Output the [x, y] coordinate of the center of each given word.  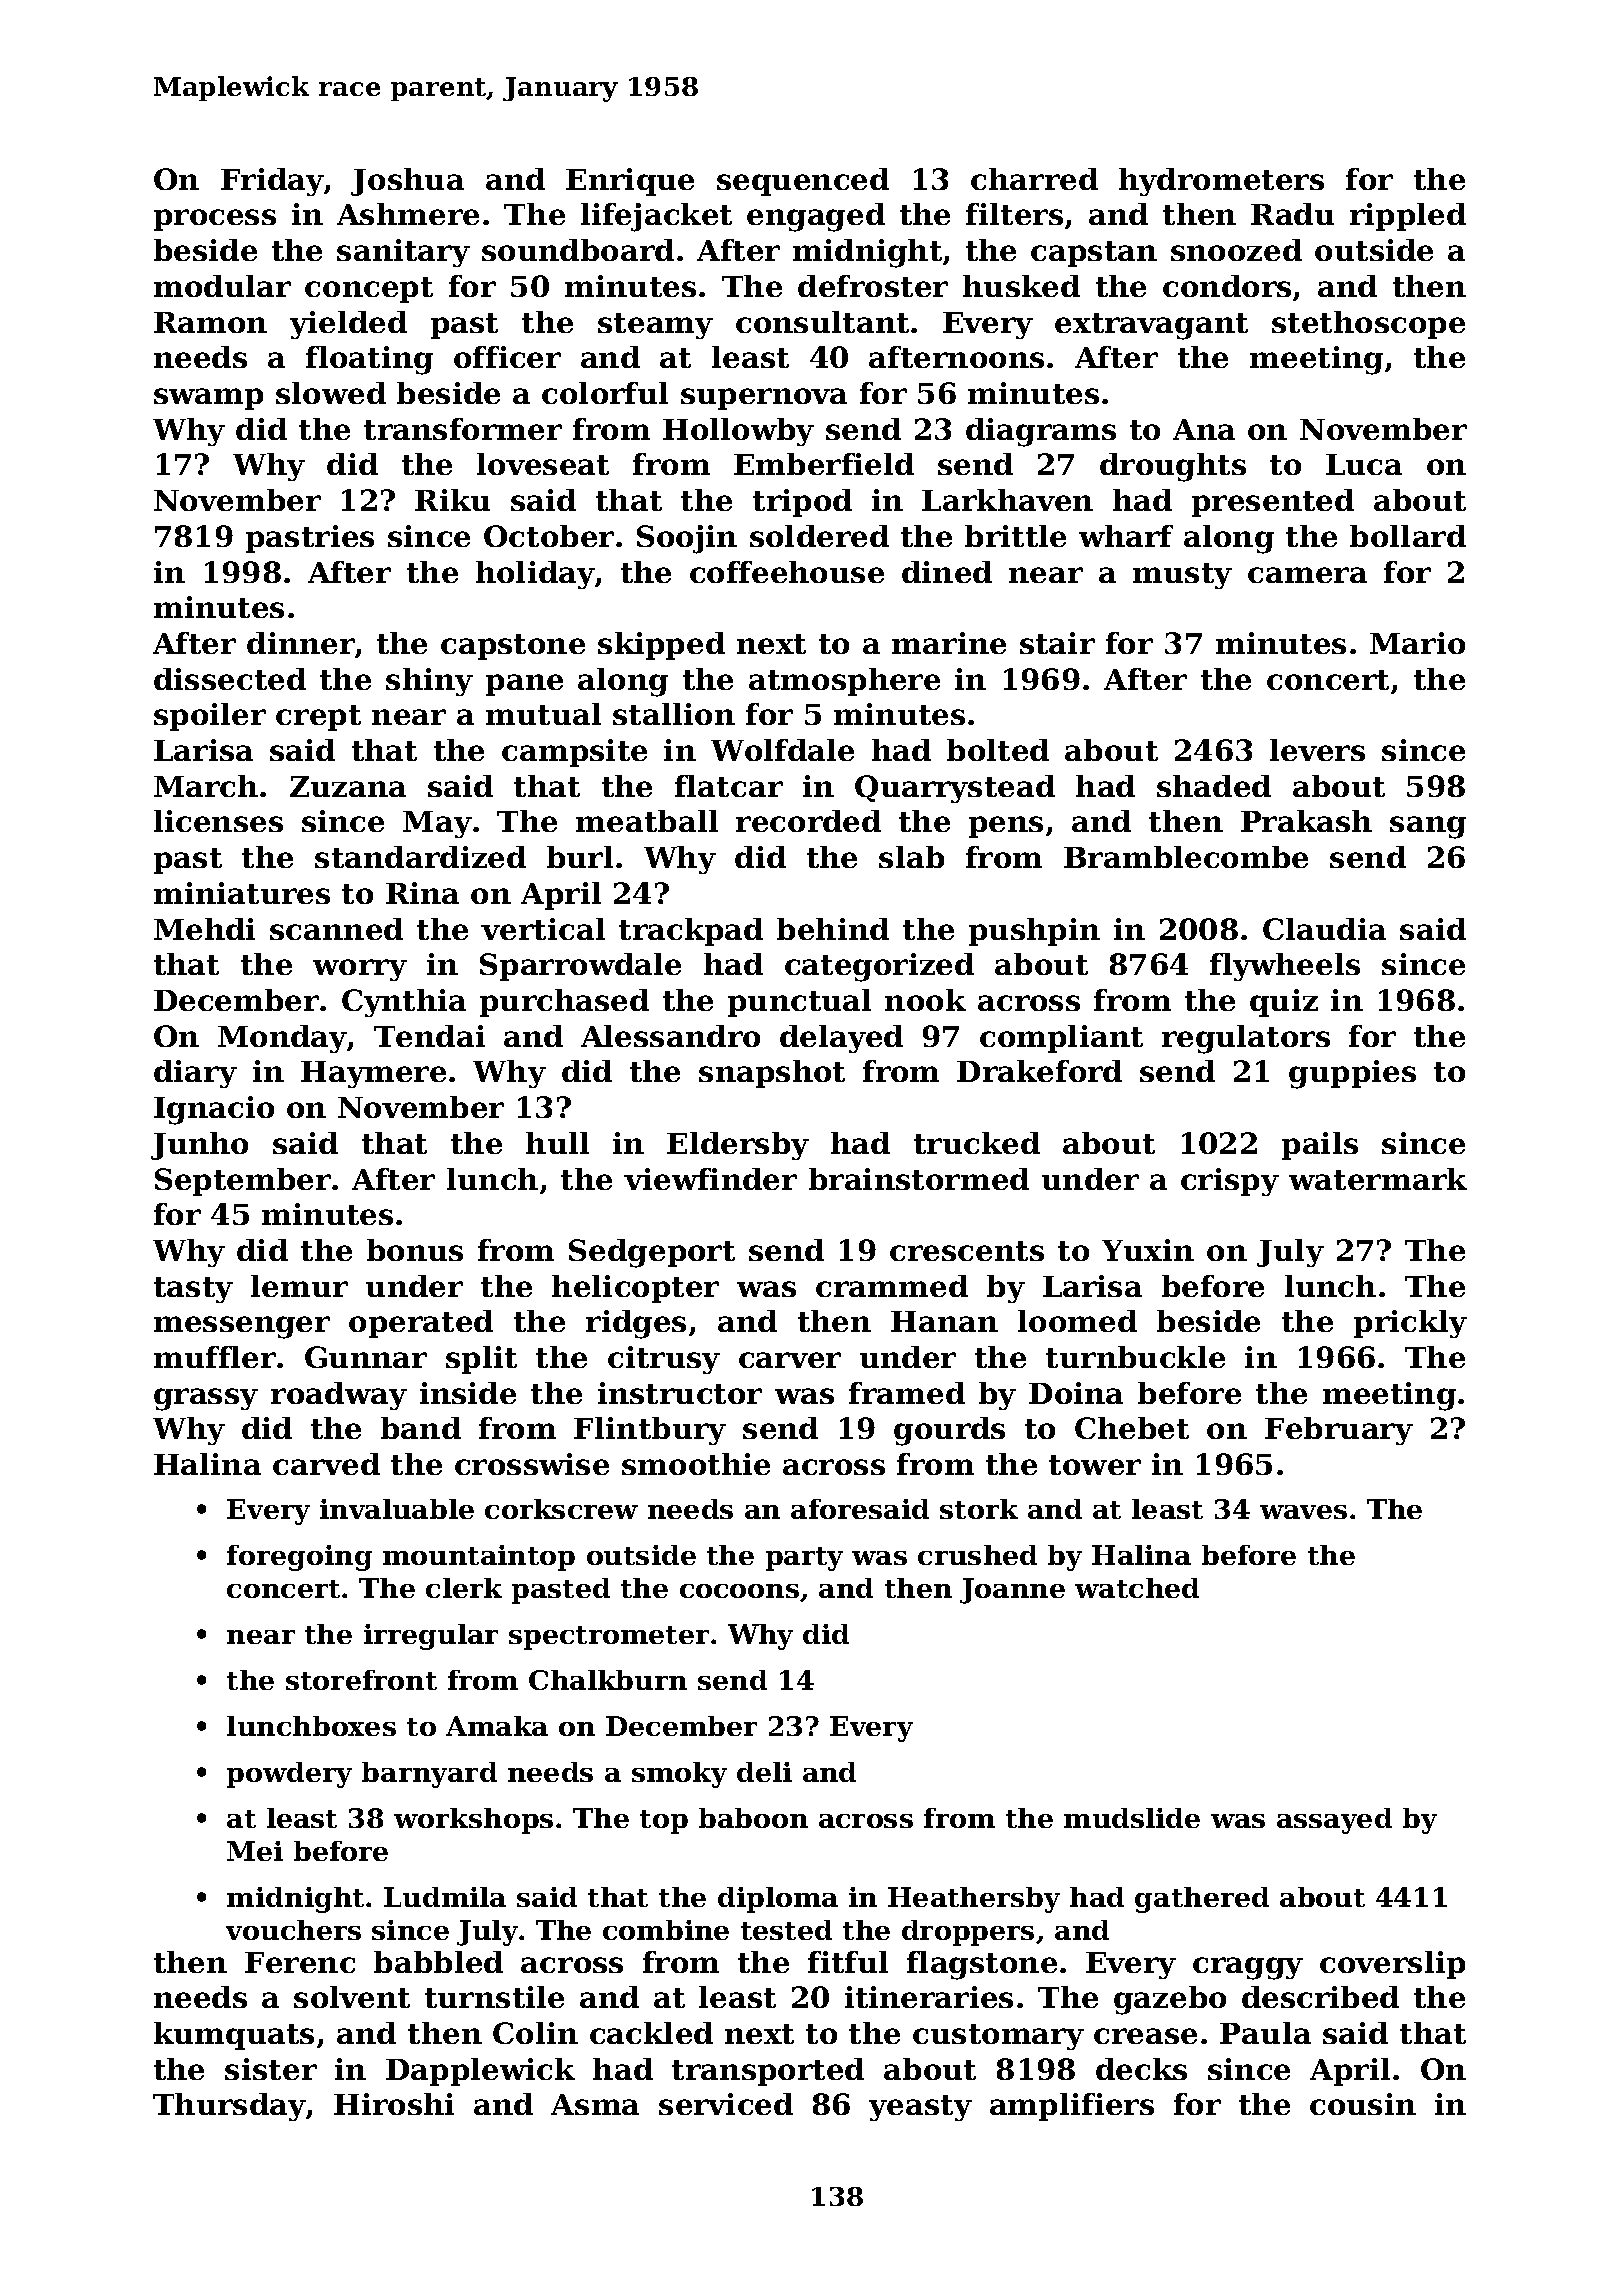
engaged [816, 217]
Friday [272, 182]
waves [1303, 1512]
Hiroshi [394, 2104]
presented [1273, 503]
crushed [977, 1555]
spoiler [210, 717]
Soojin [687, 539]
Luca [1364, 464]
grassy [206, 1399]
